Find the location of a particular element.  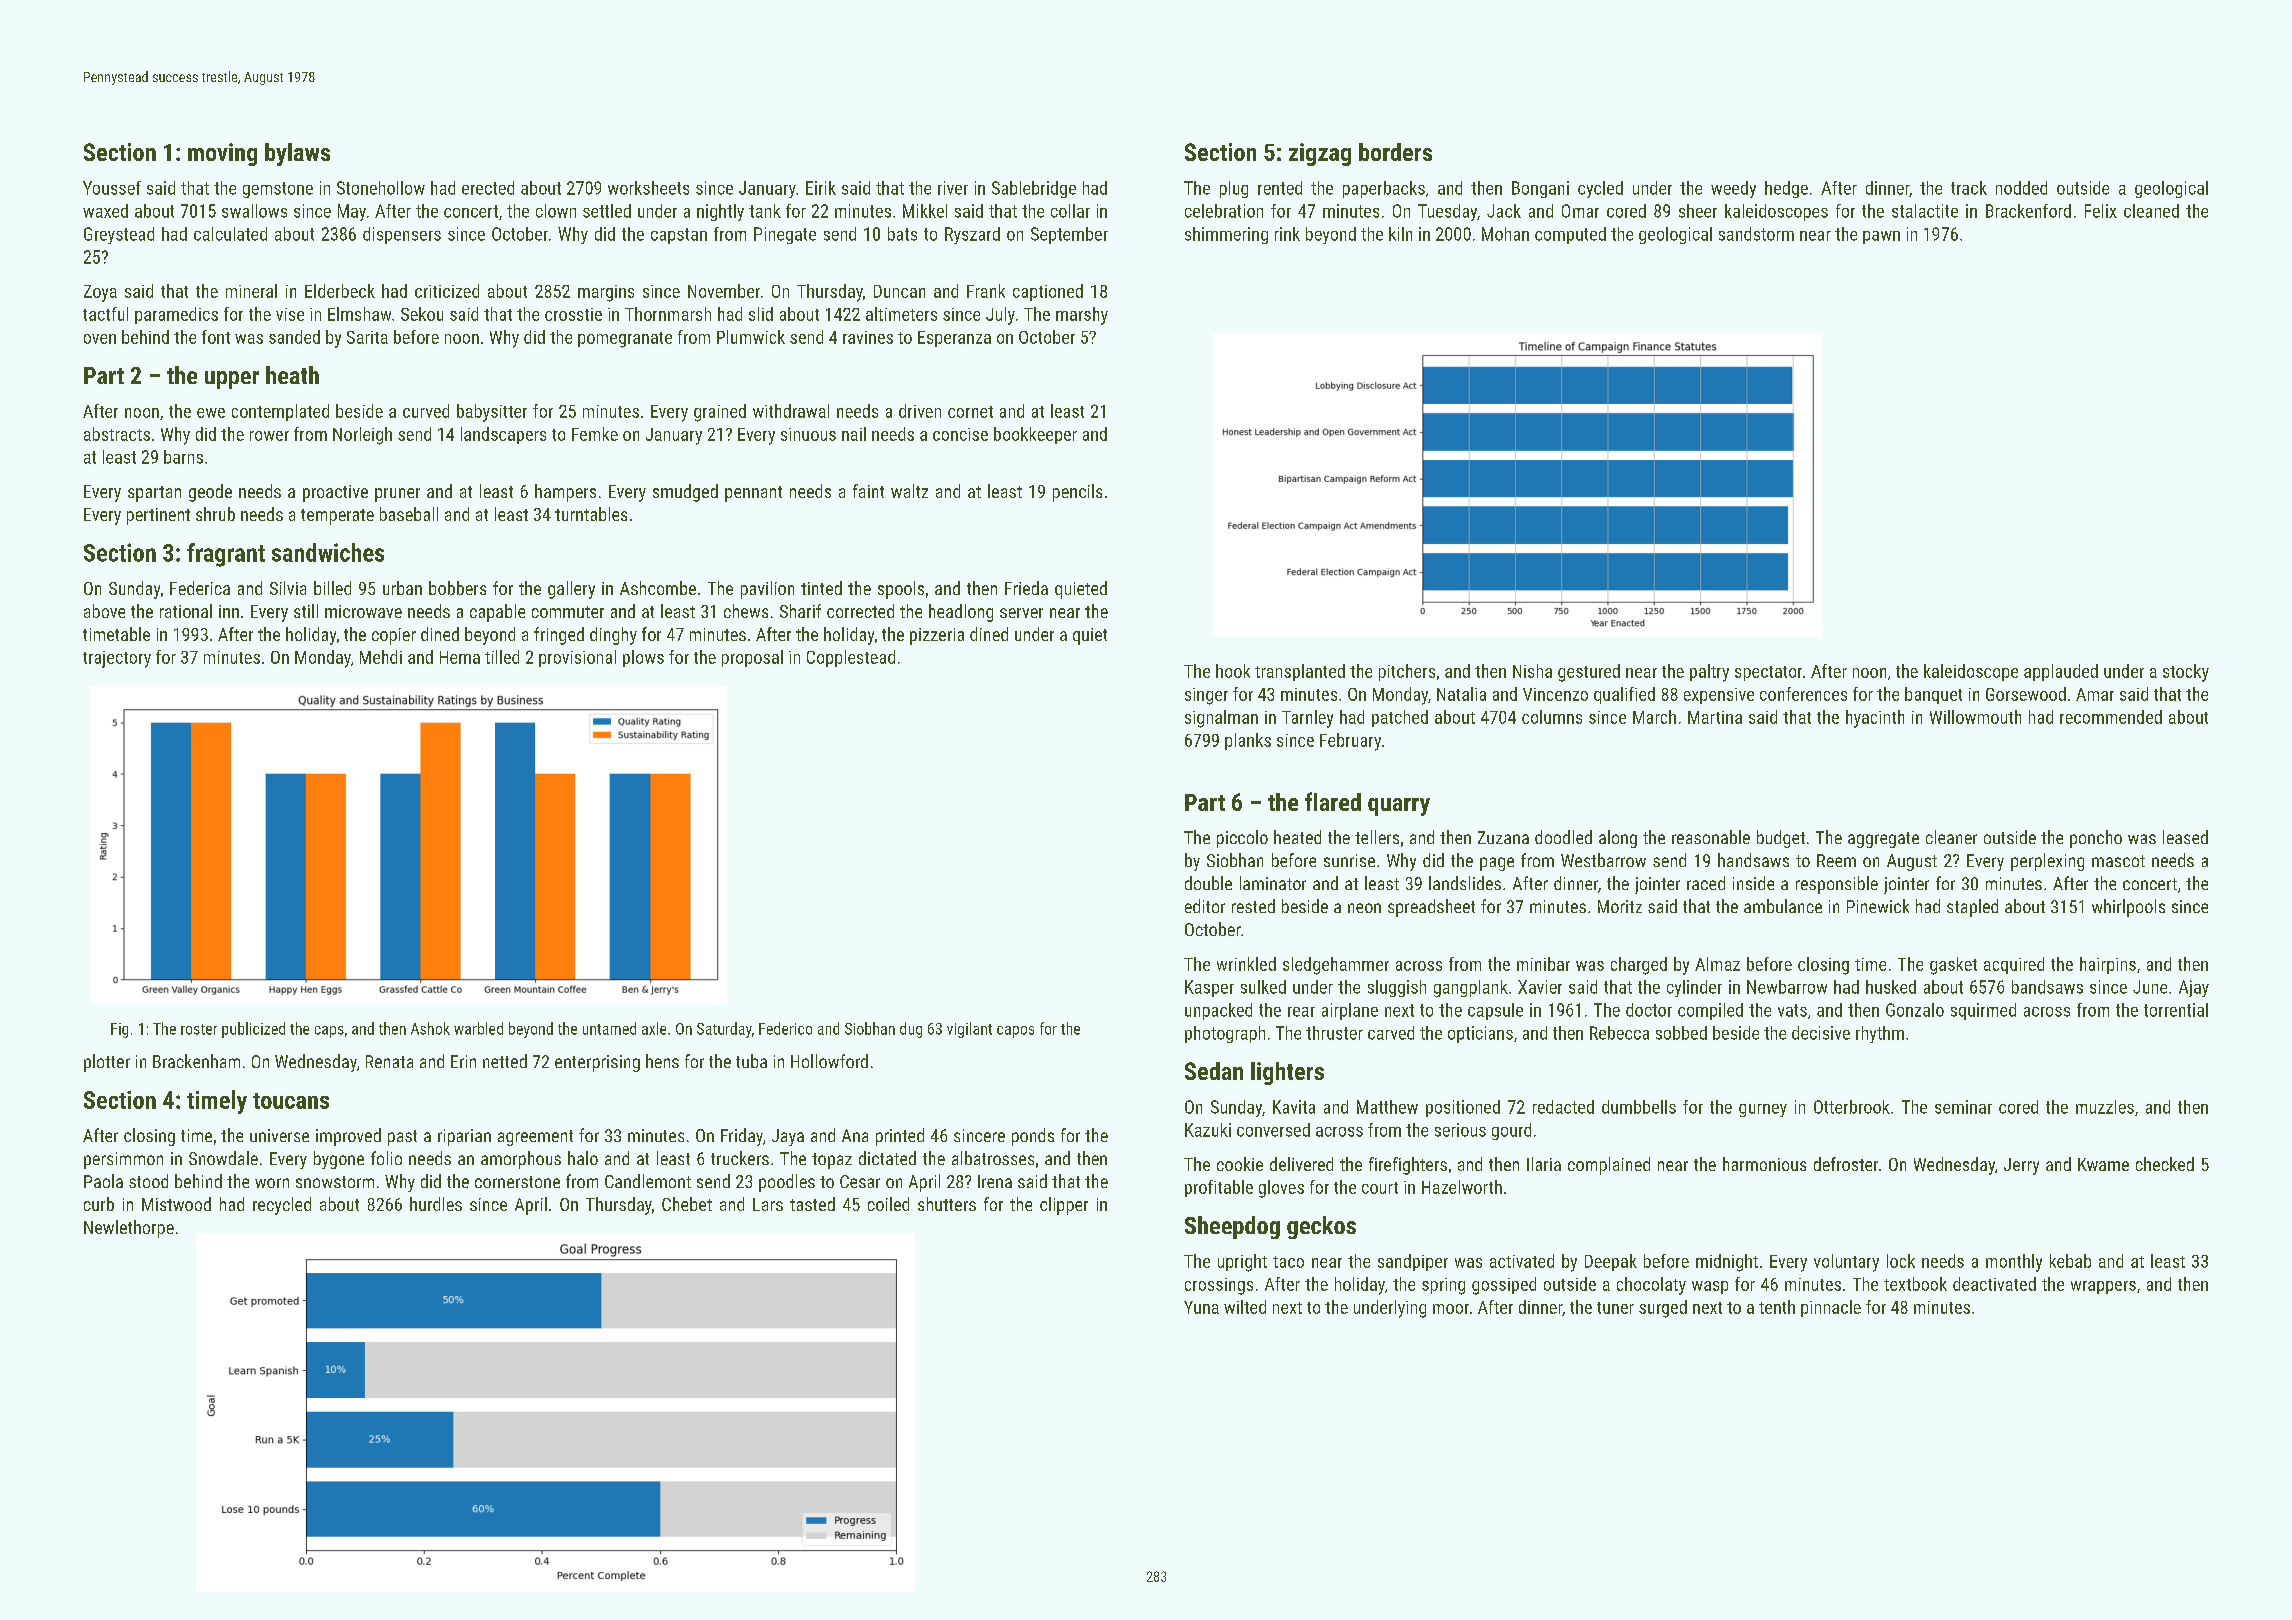

Femke is located at coordinates (595, 434).
